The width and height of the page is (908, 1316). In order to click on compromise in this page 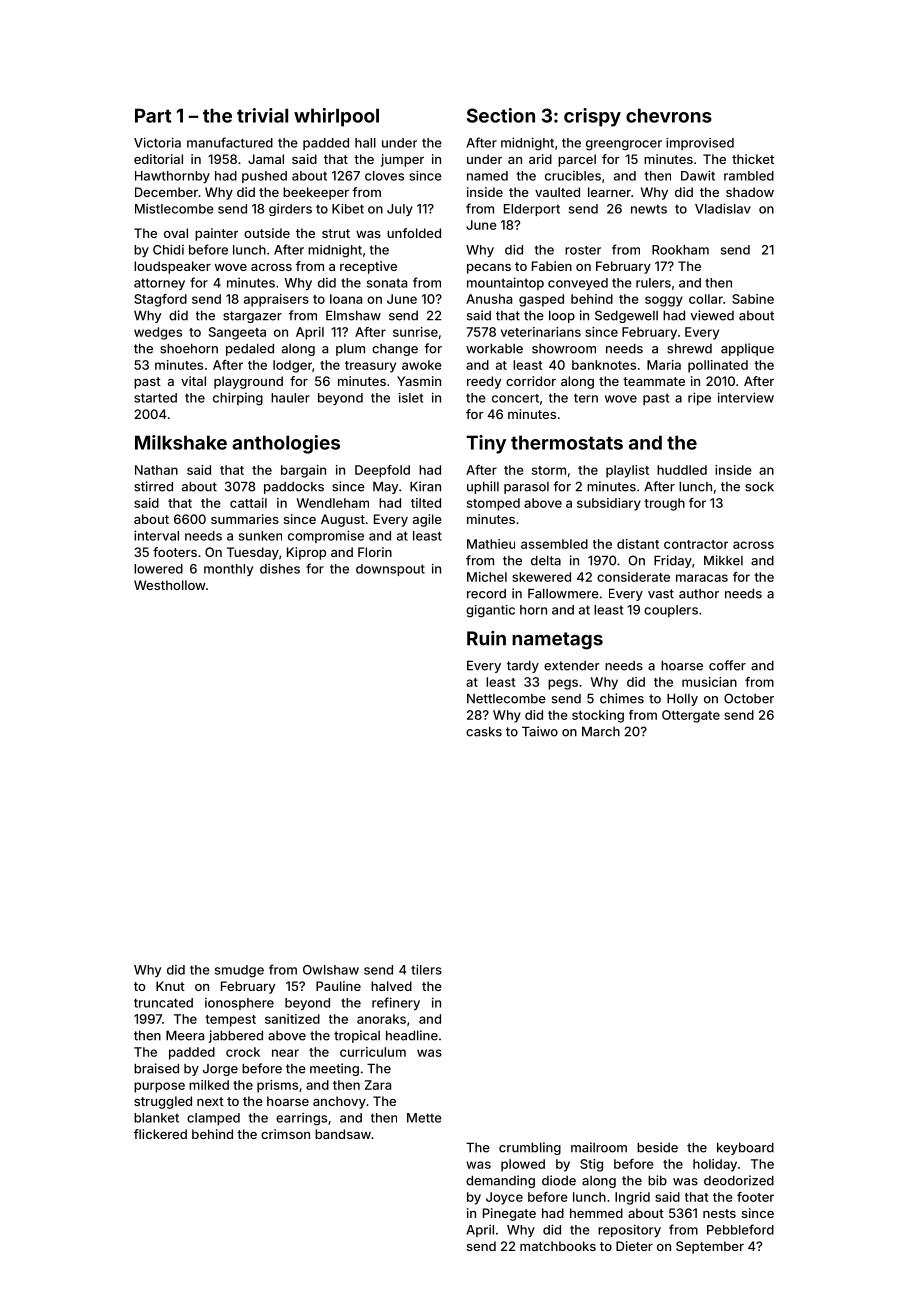, I will do `click(326, 536)`.
